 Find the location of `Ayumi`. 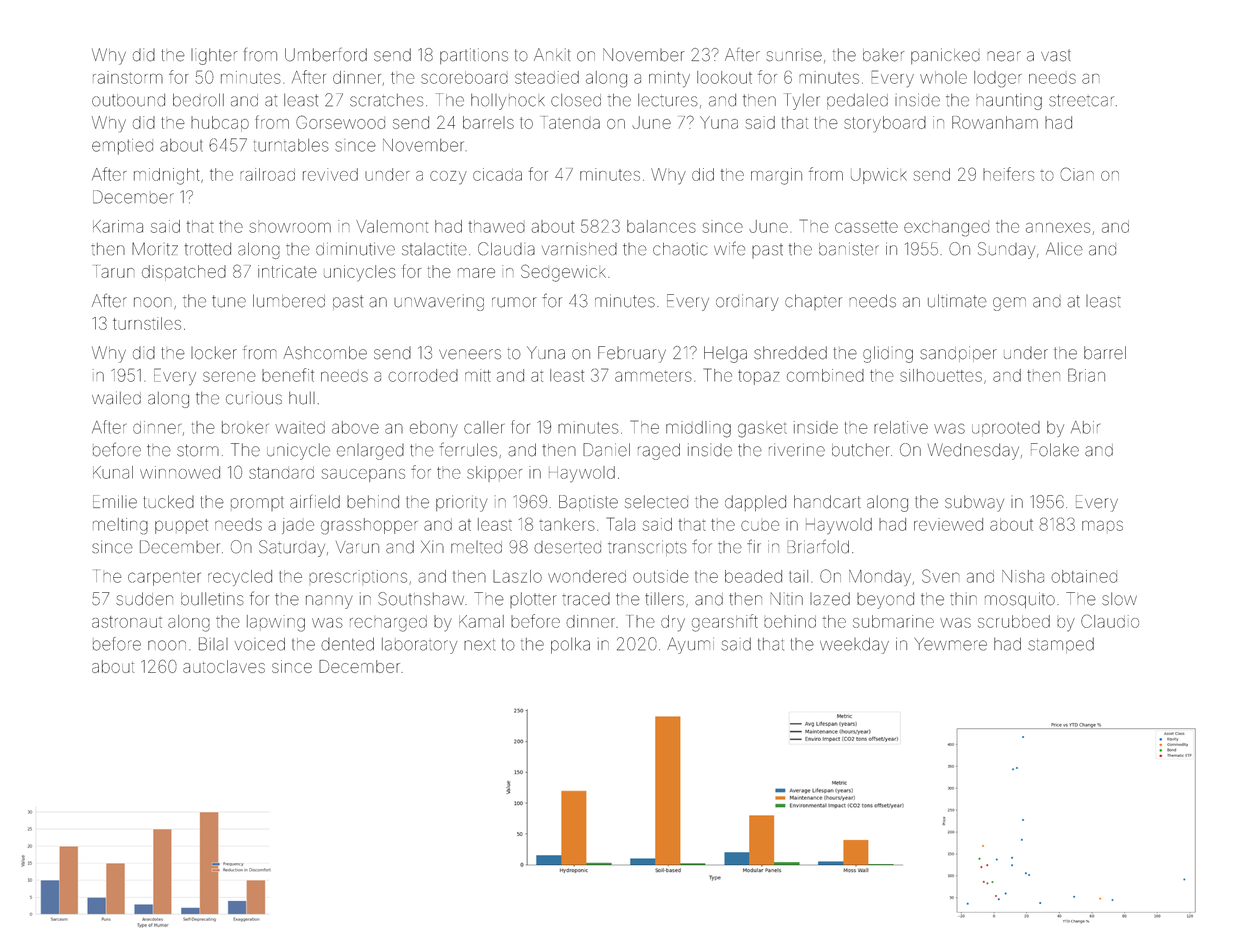

Ayumi is located at coordinates (690, 645).
